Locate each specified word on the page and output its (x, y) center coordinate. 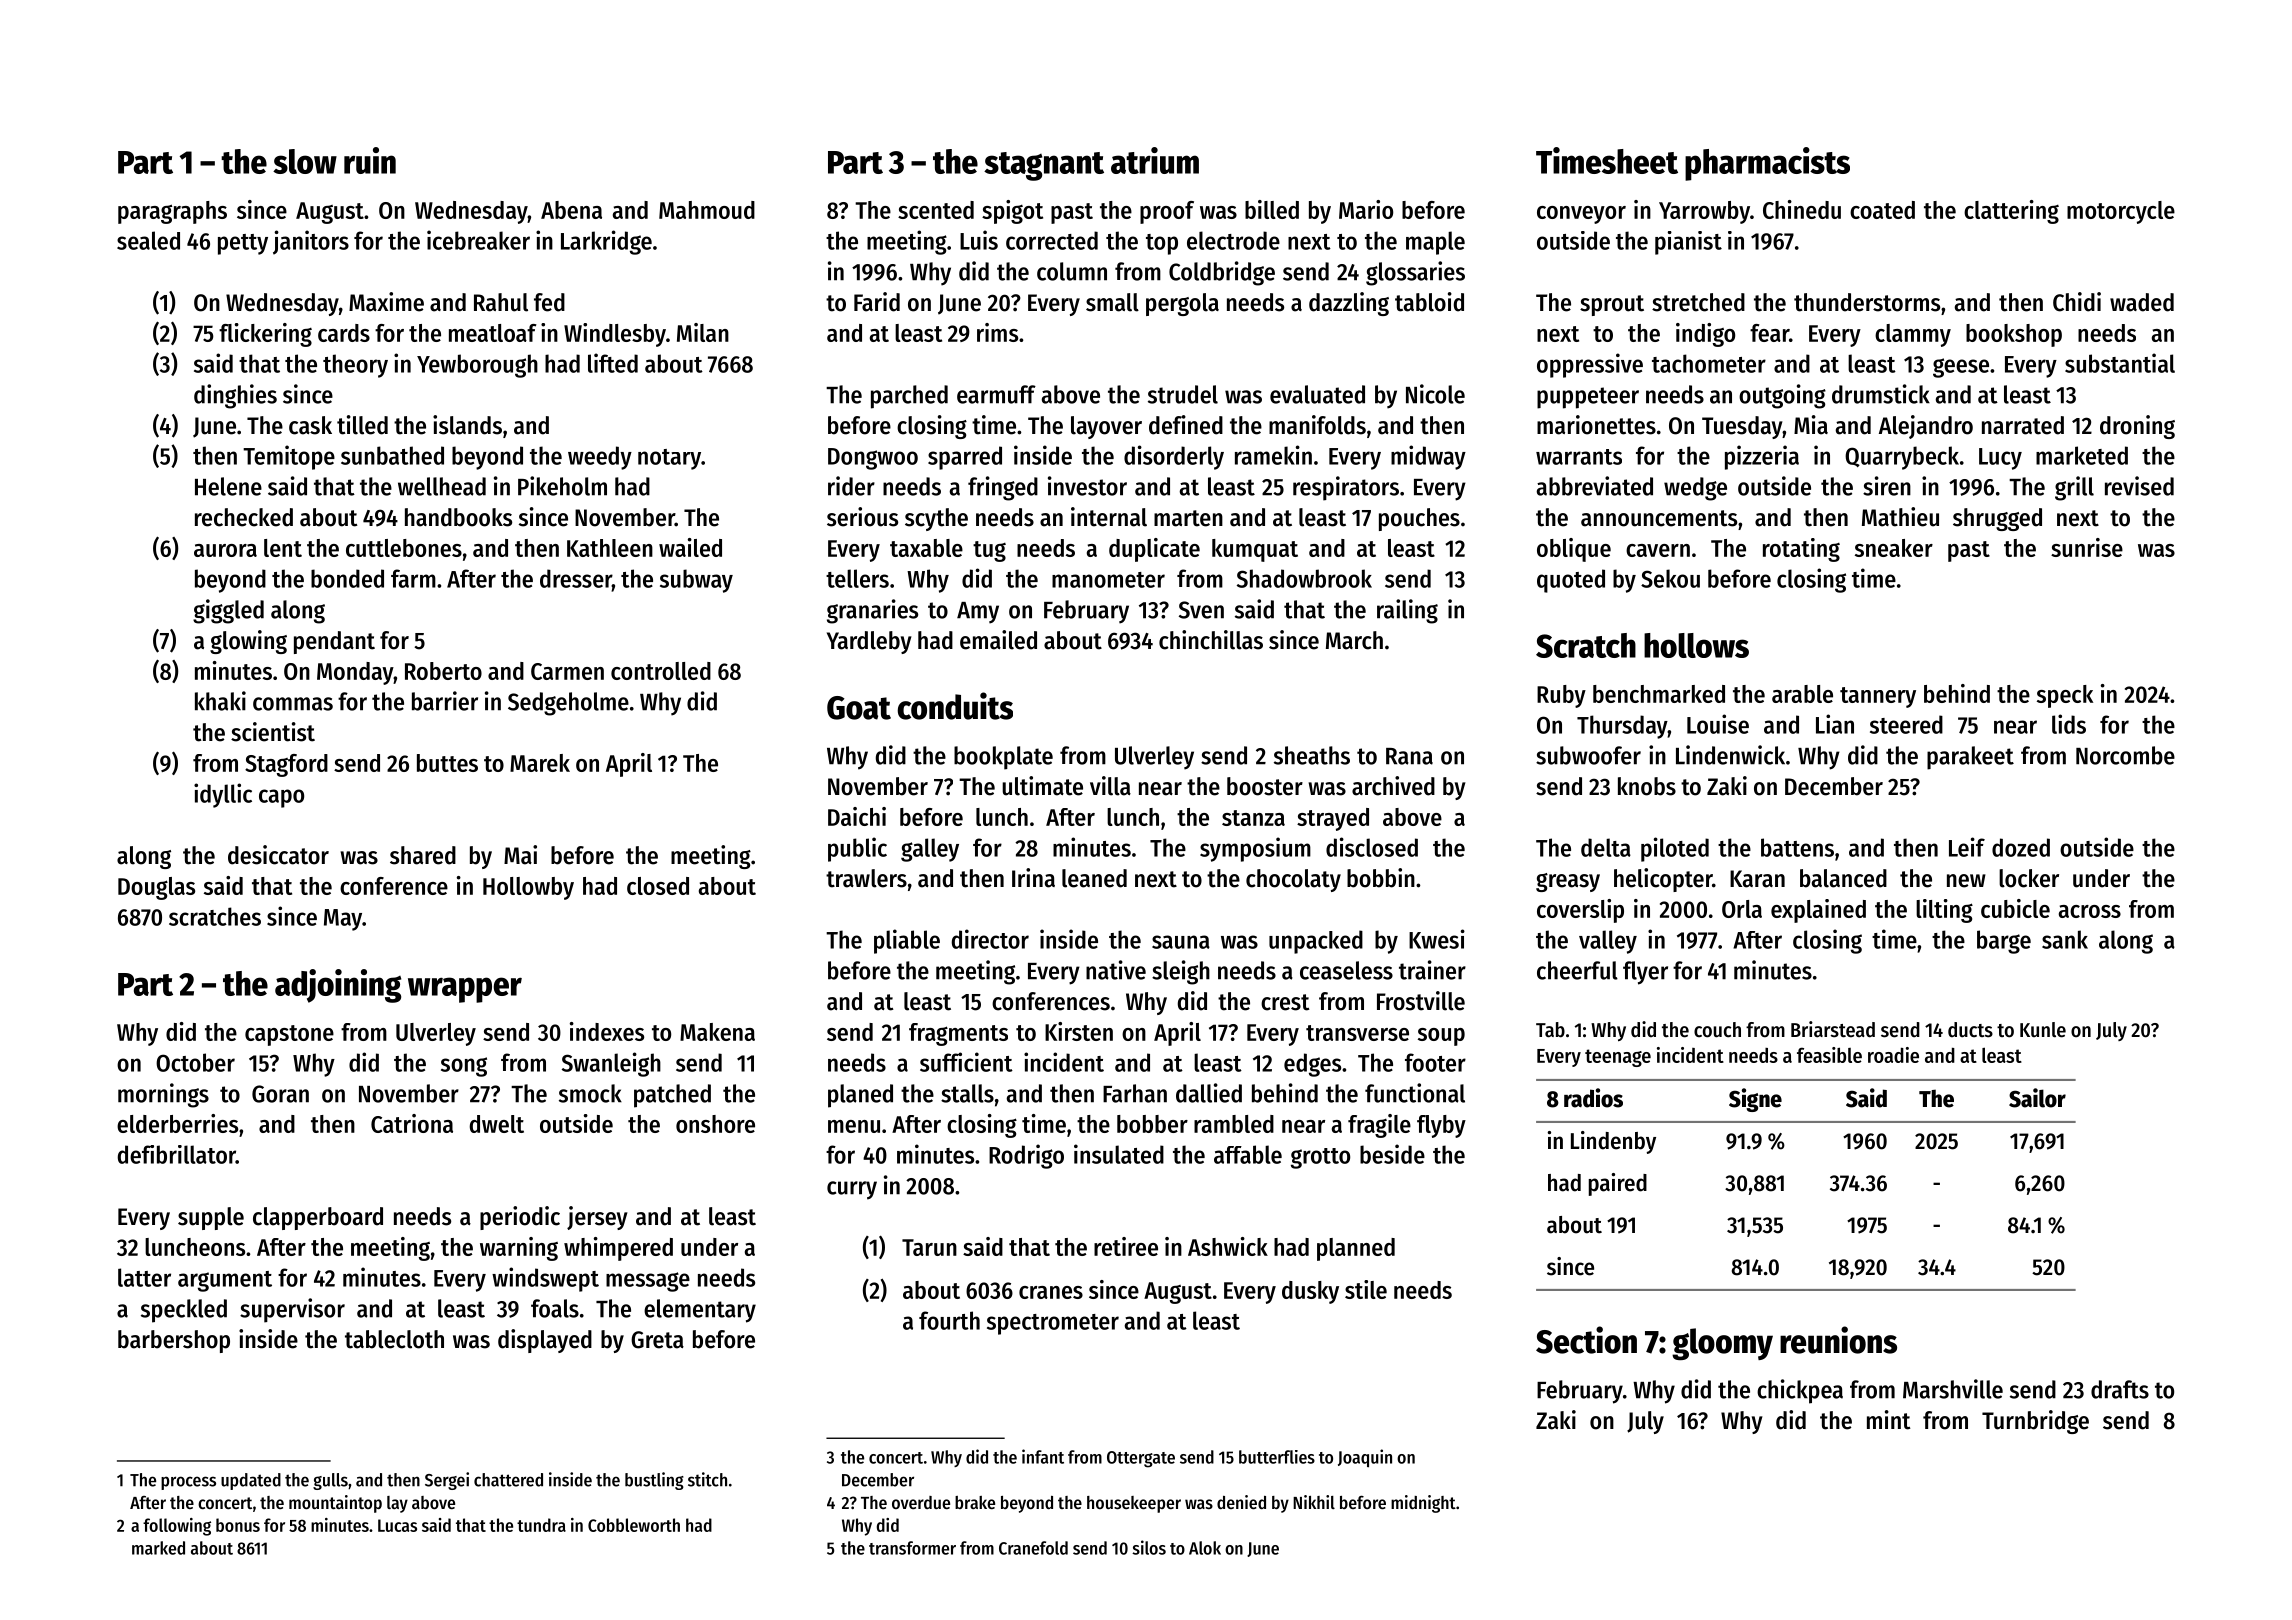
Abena (571, 210)
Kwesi (1437, 939)
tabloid (1429, 302)
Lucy (2000, 459)
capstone (289, 1035)
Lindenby (1613, 1142)
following (177, 1527)
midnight (1423, 1504)
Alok (1205, 1548)
